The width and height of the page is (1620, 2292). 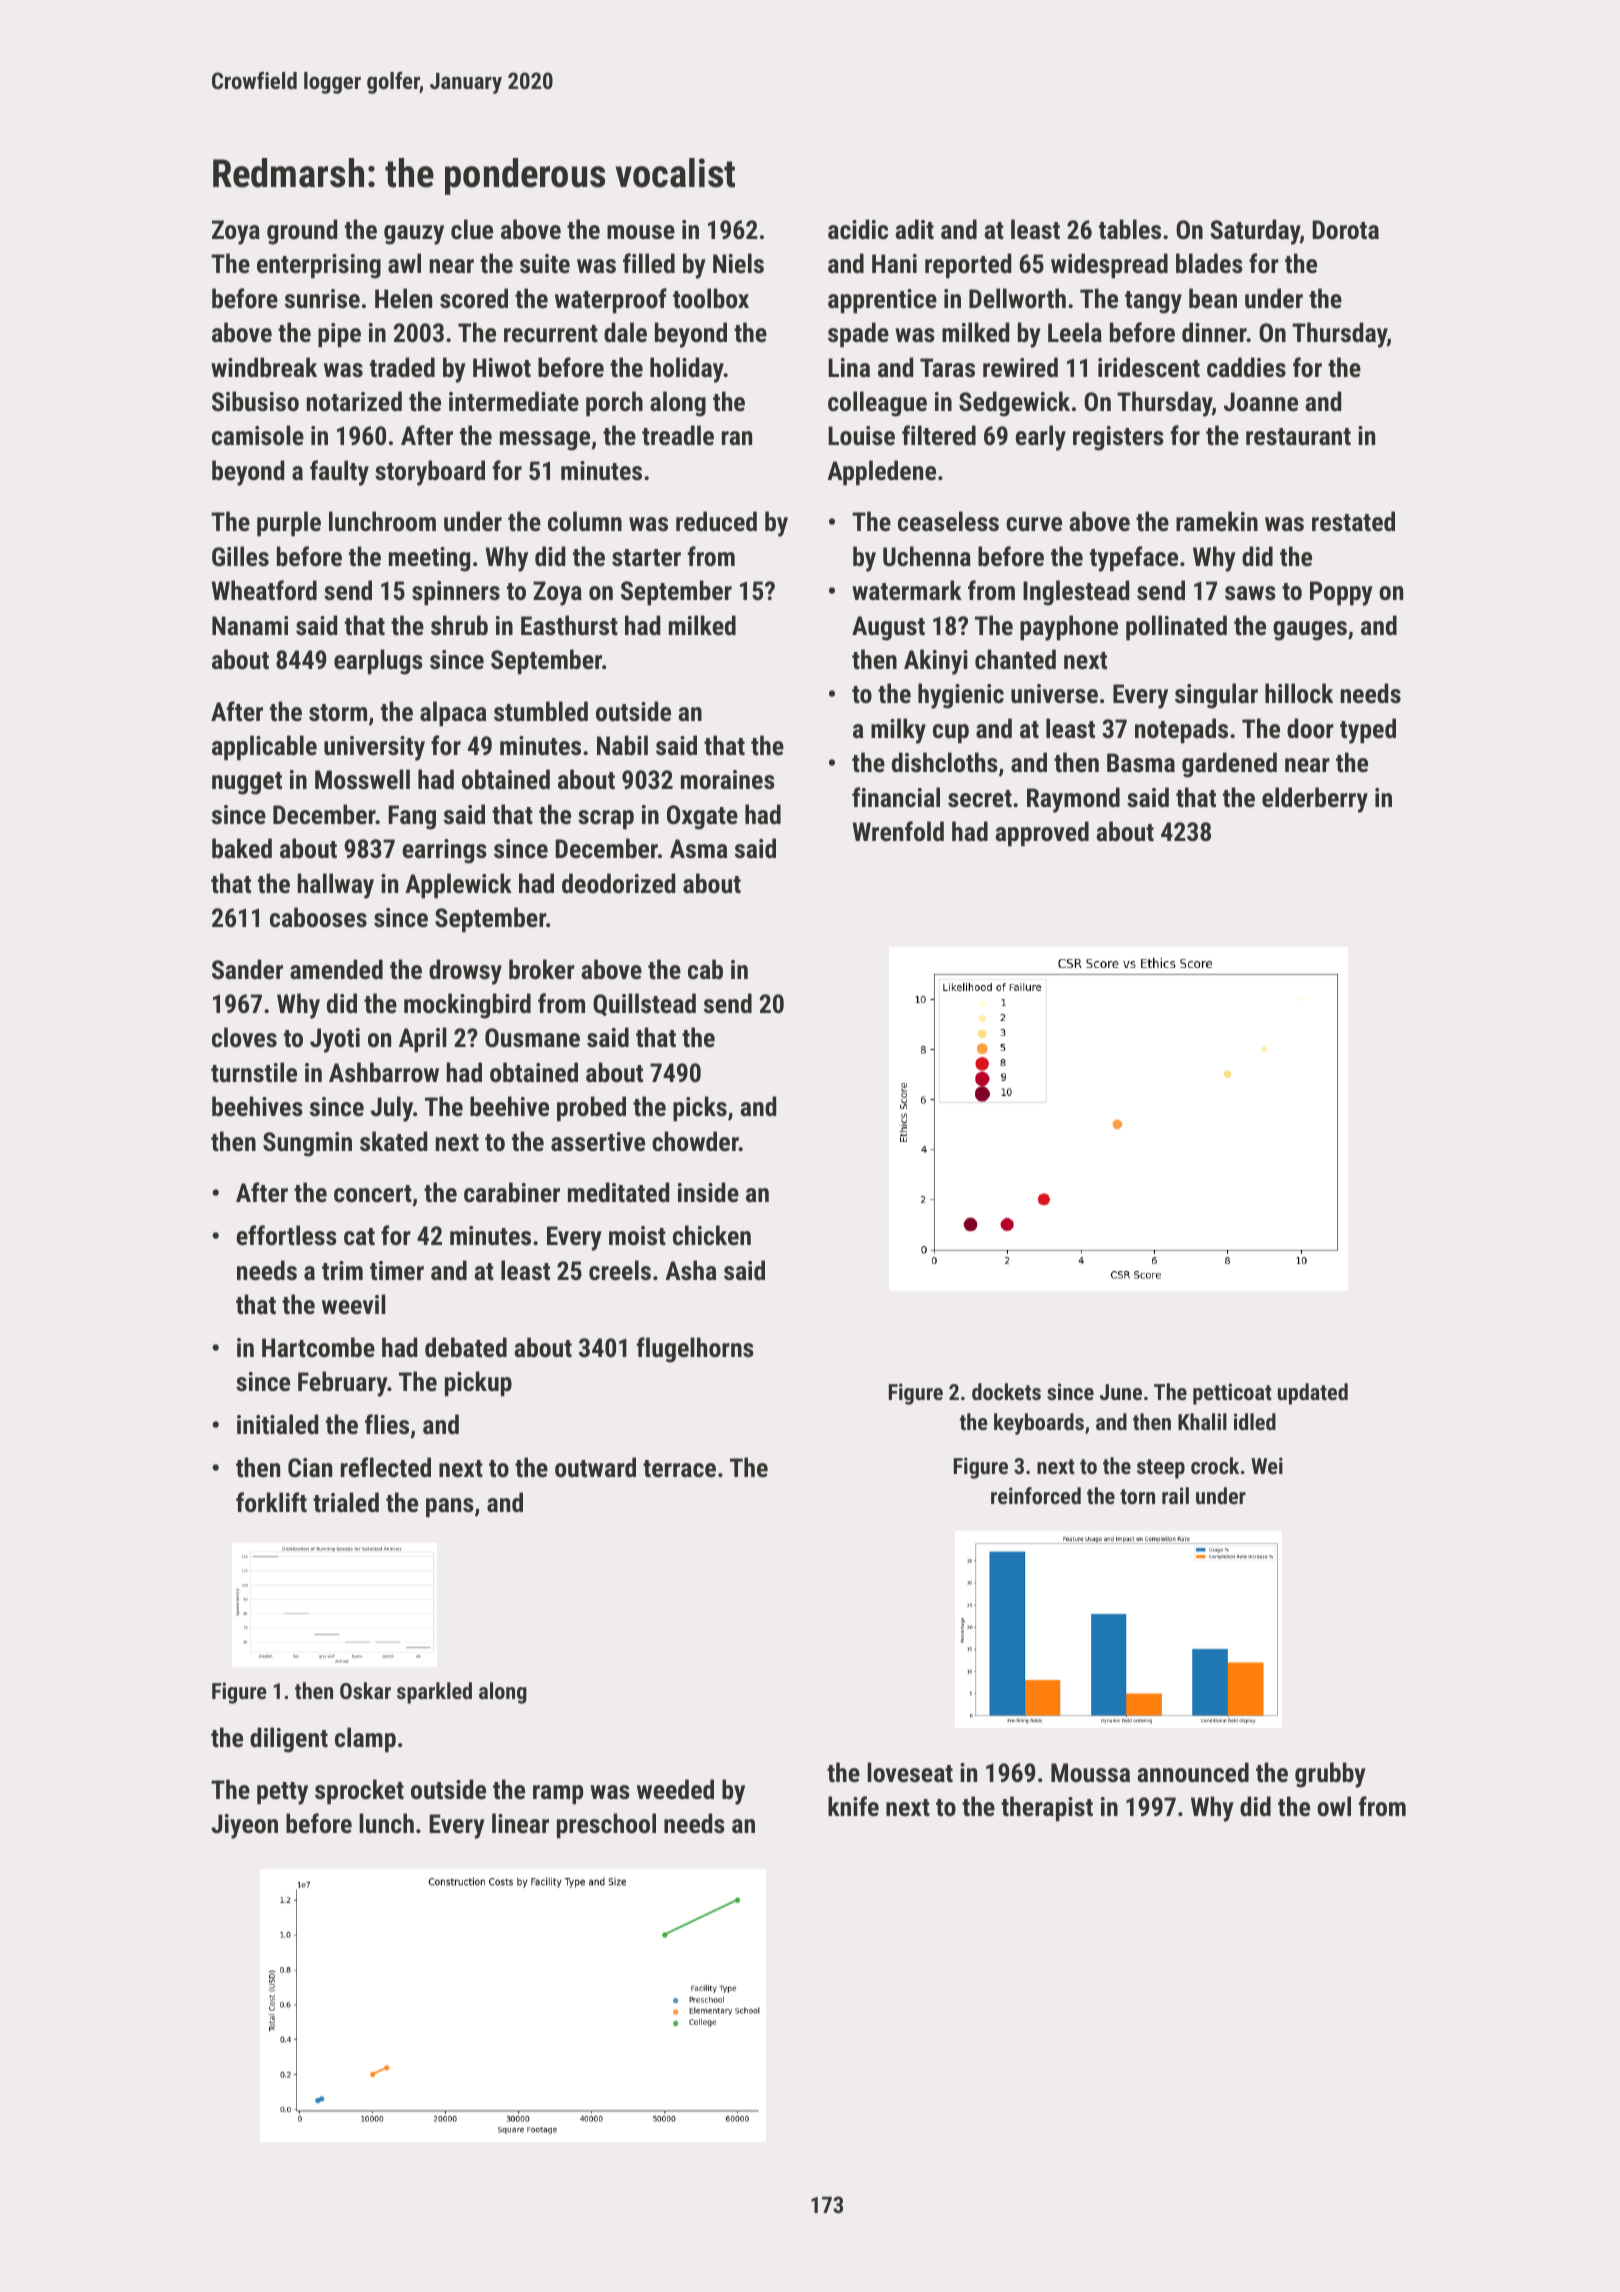 I want to click on mouse, so click(x=641, y=232).
